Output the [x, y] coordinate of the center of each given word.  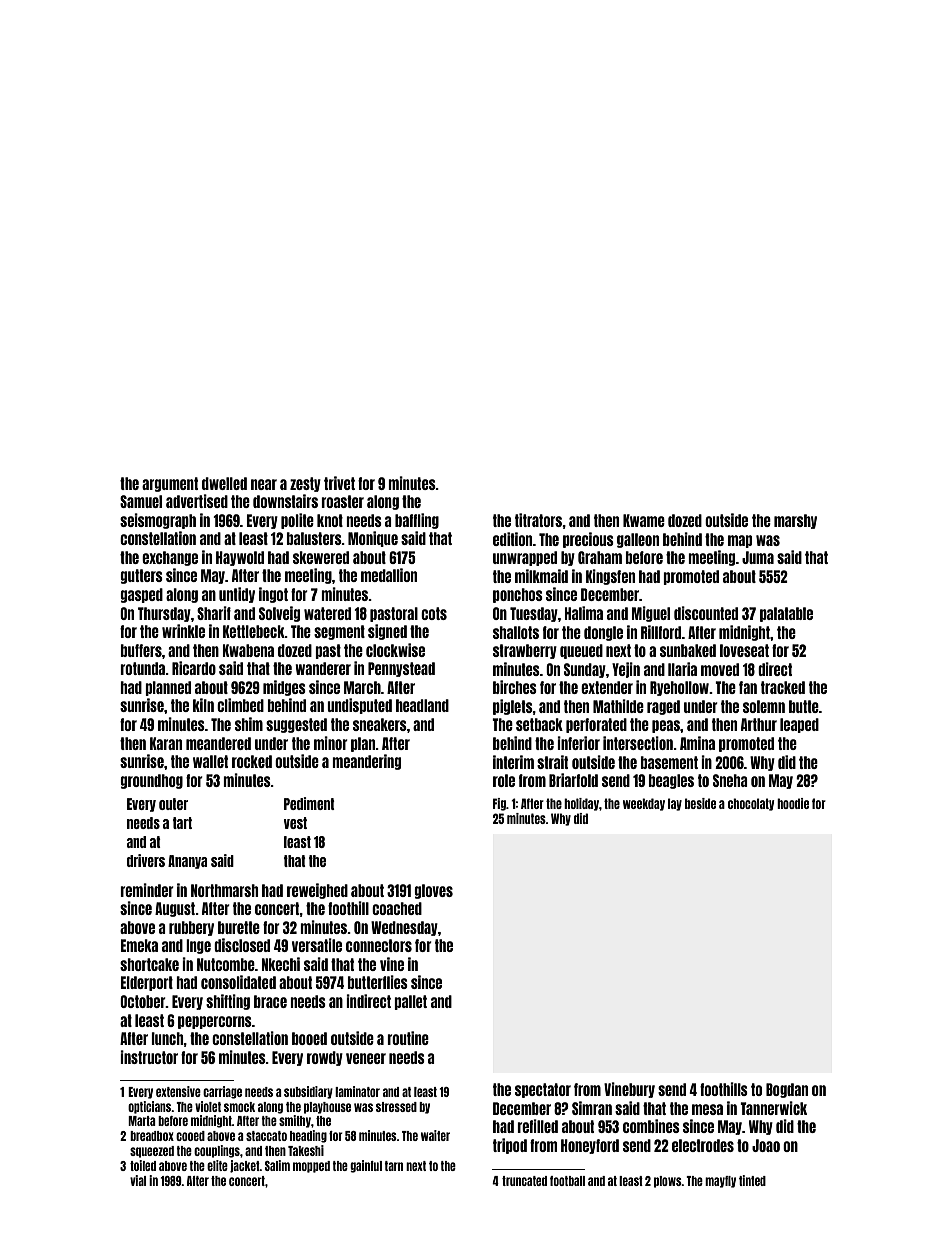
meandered [218, 743]
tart [182, 823]
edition [513, 539]
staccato [266, 1136]
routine [408, 1038]
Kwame [644, 520]
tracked [783, 687]
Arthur [759, 724]
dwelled [224, 483]
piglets [513, 707]
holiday [581, 804]
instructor [149, 1057]
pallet [410, 1002]
